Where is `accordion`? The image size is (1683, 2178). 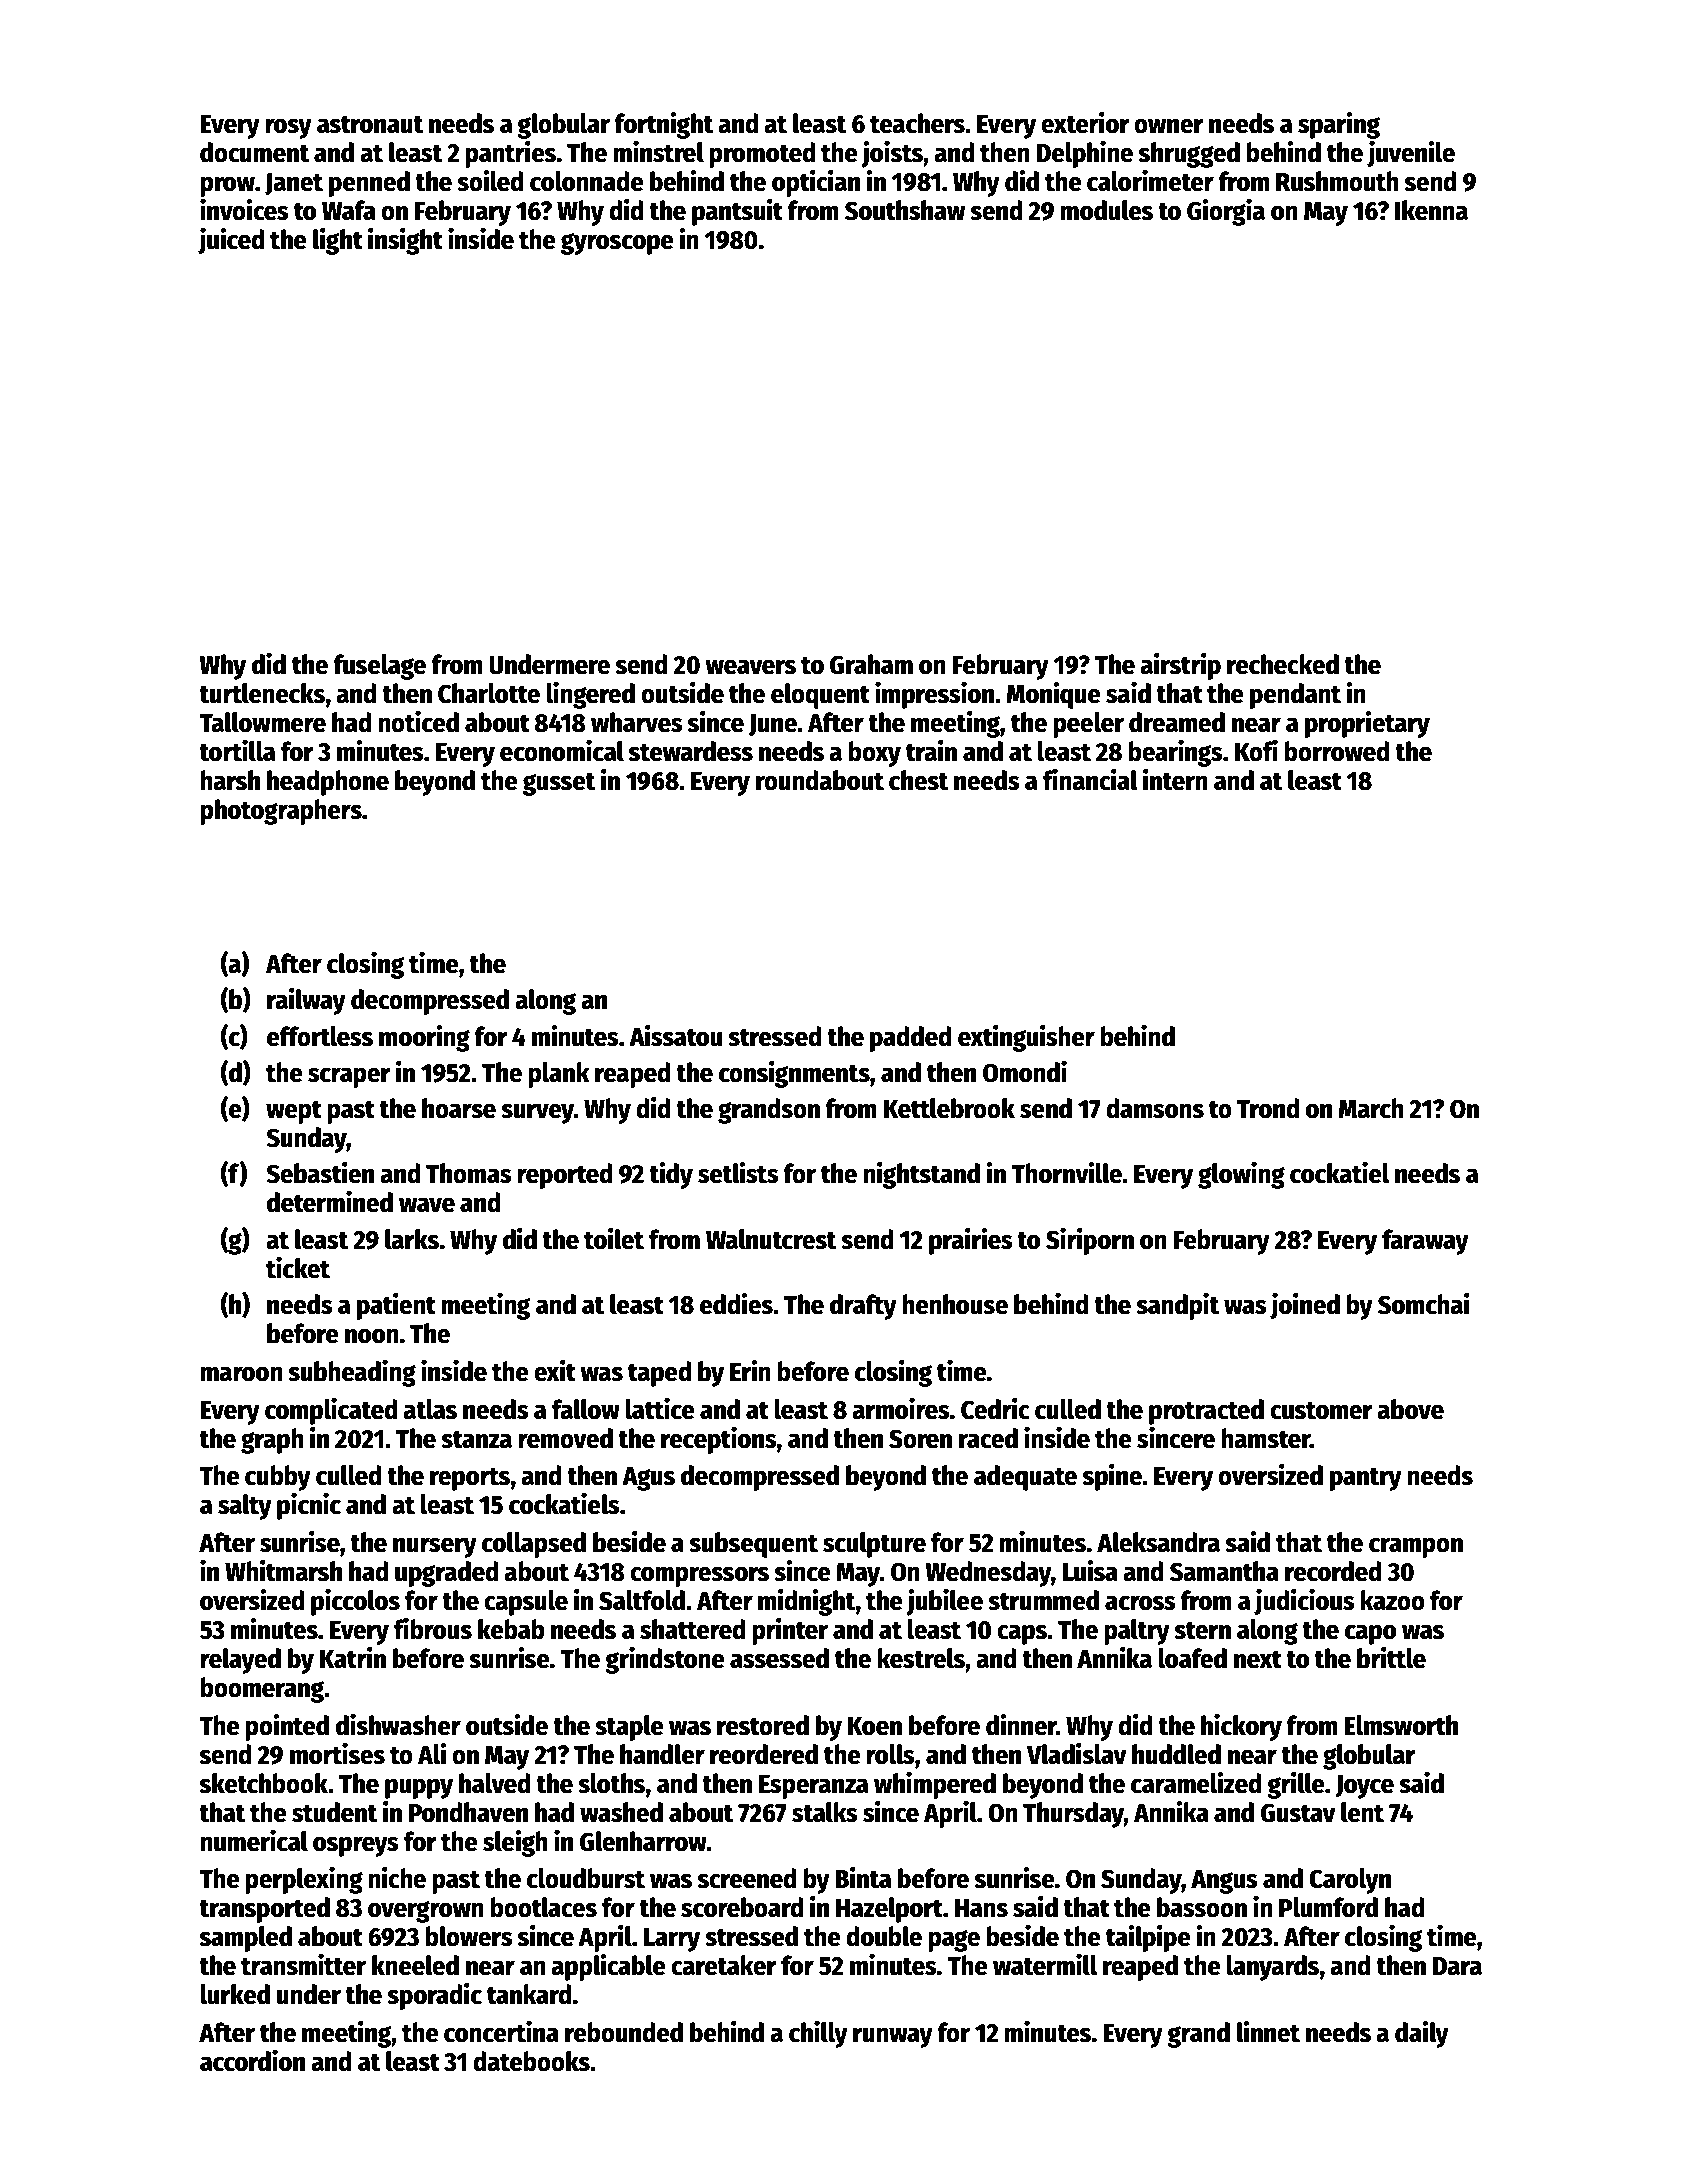 accordion is located at coordinates (252, 2061).
